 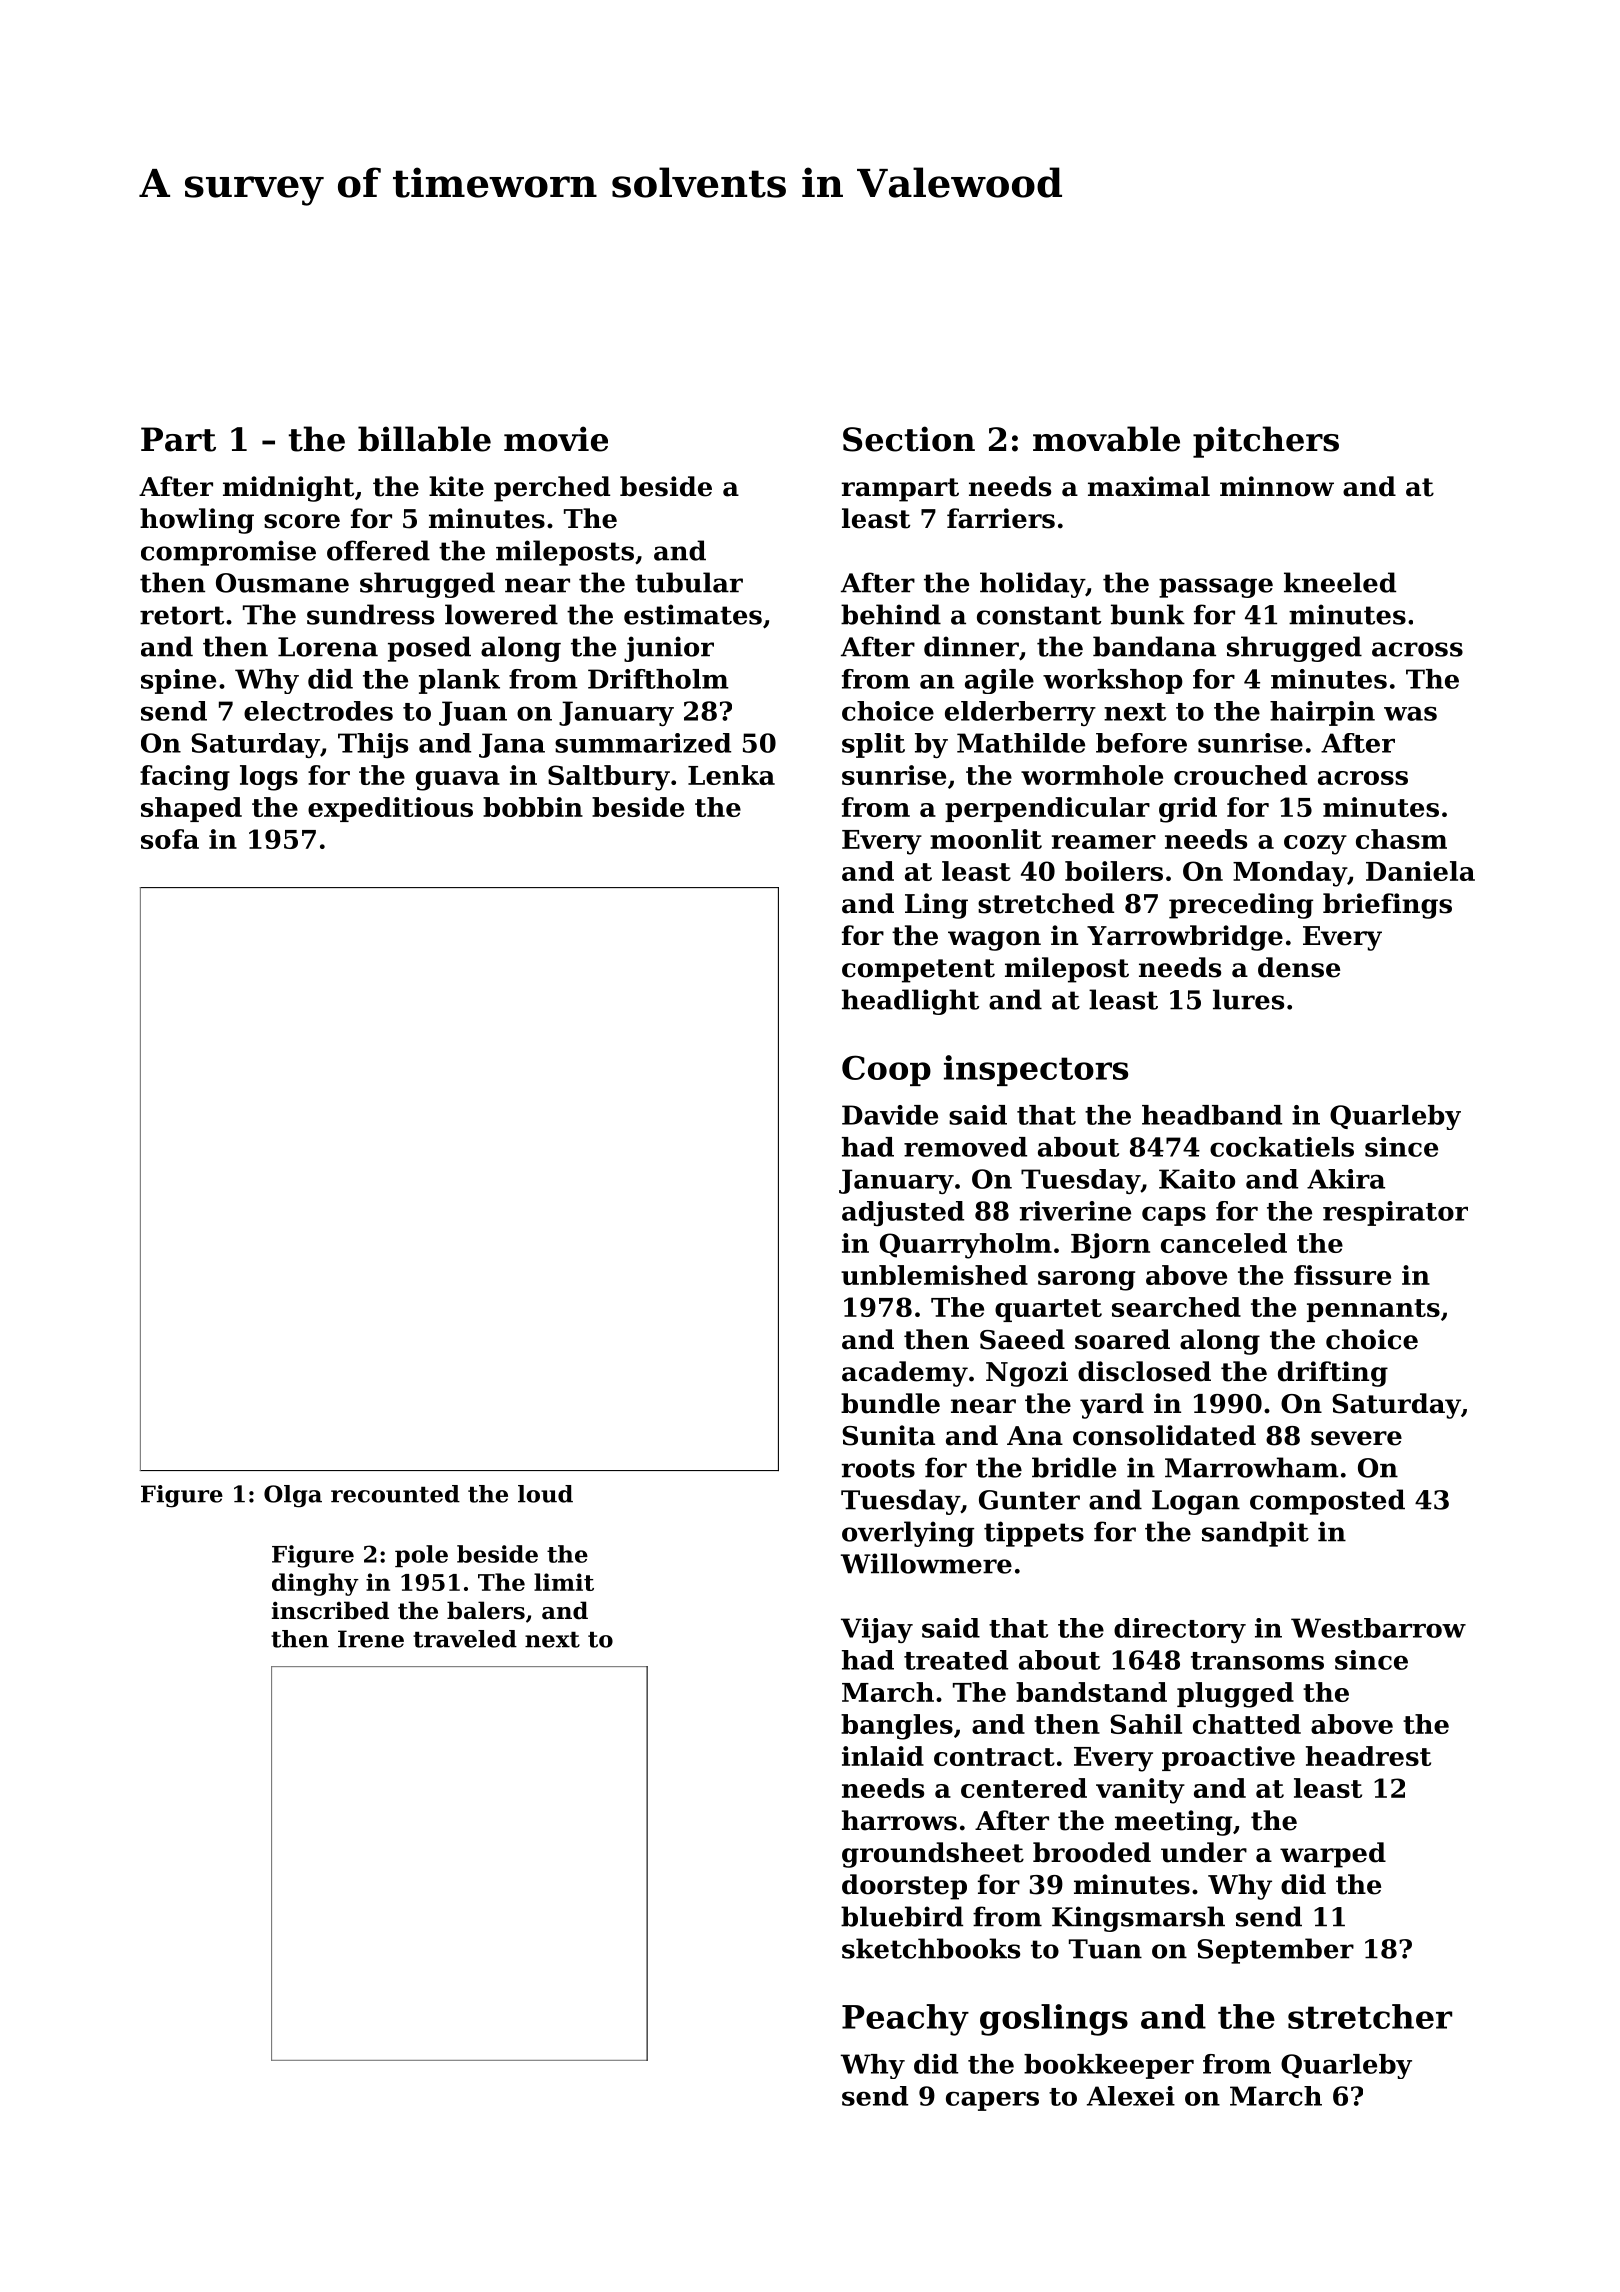 I want to click on perched, so click(x=552, y=489).
